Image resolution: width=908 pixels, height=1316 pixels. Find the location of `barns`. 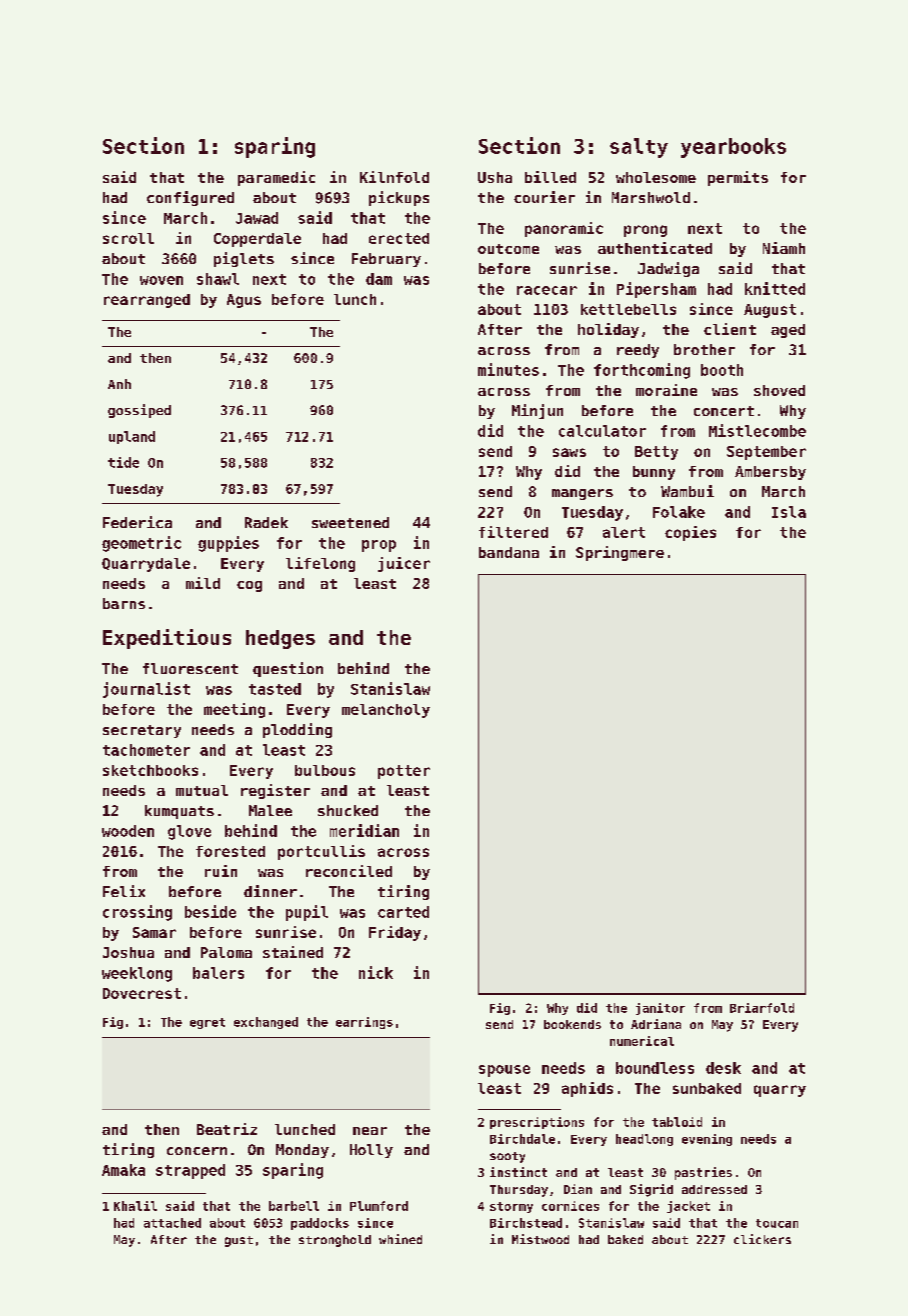

barns is located at coordinates (124, 603).
